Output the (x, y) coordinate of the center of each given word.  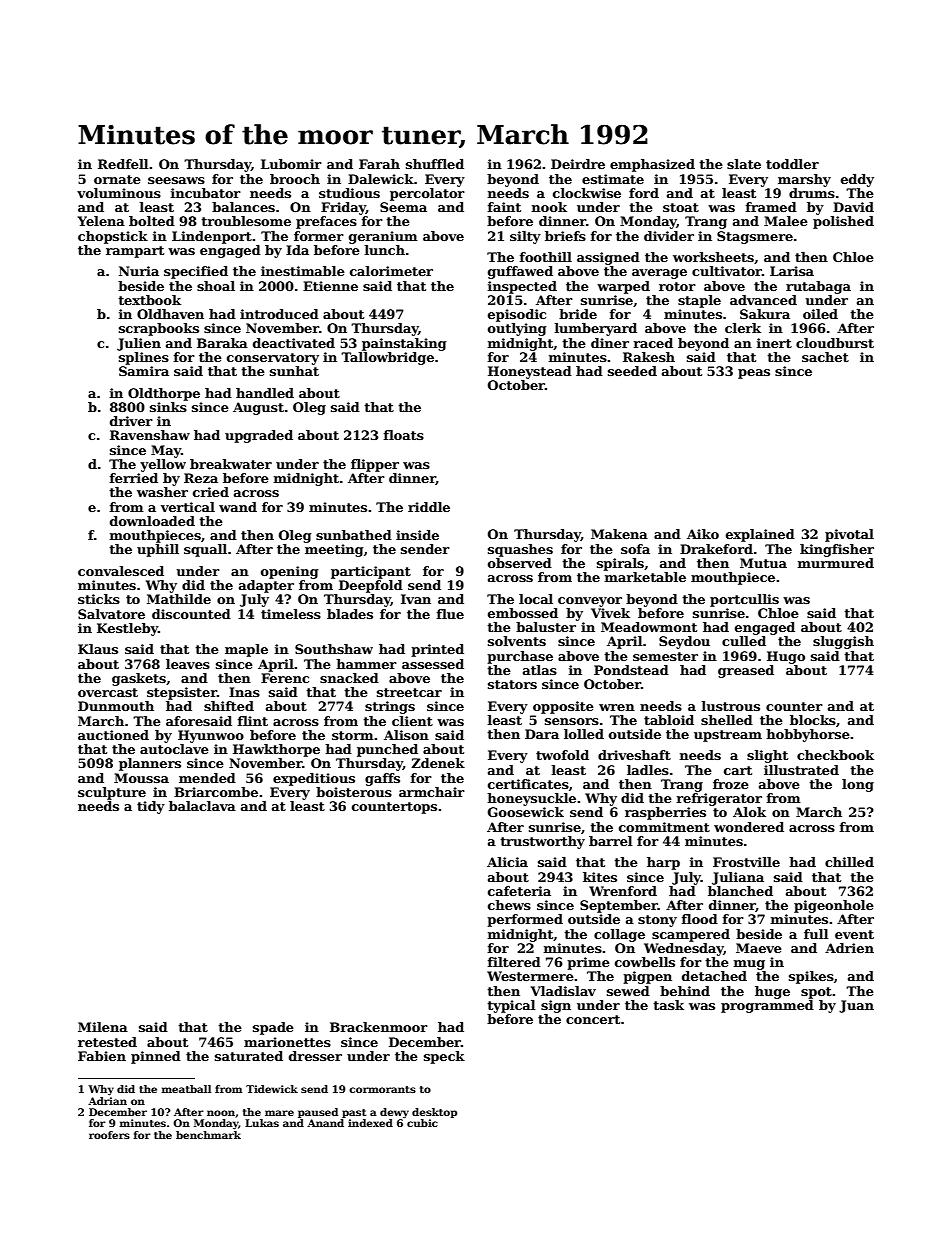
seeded (632, 371)
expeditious (314, 779)
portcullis (744, 600)
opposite (563, 707)
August (258, 408)
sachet (825, 357)
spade (273, 1028)
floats (404, 435)
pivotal (849, 535)
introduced (279, 314)
